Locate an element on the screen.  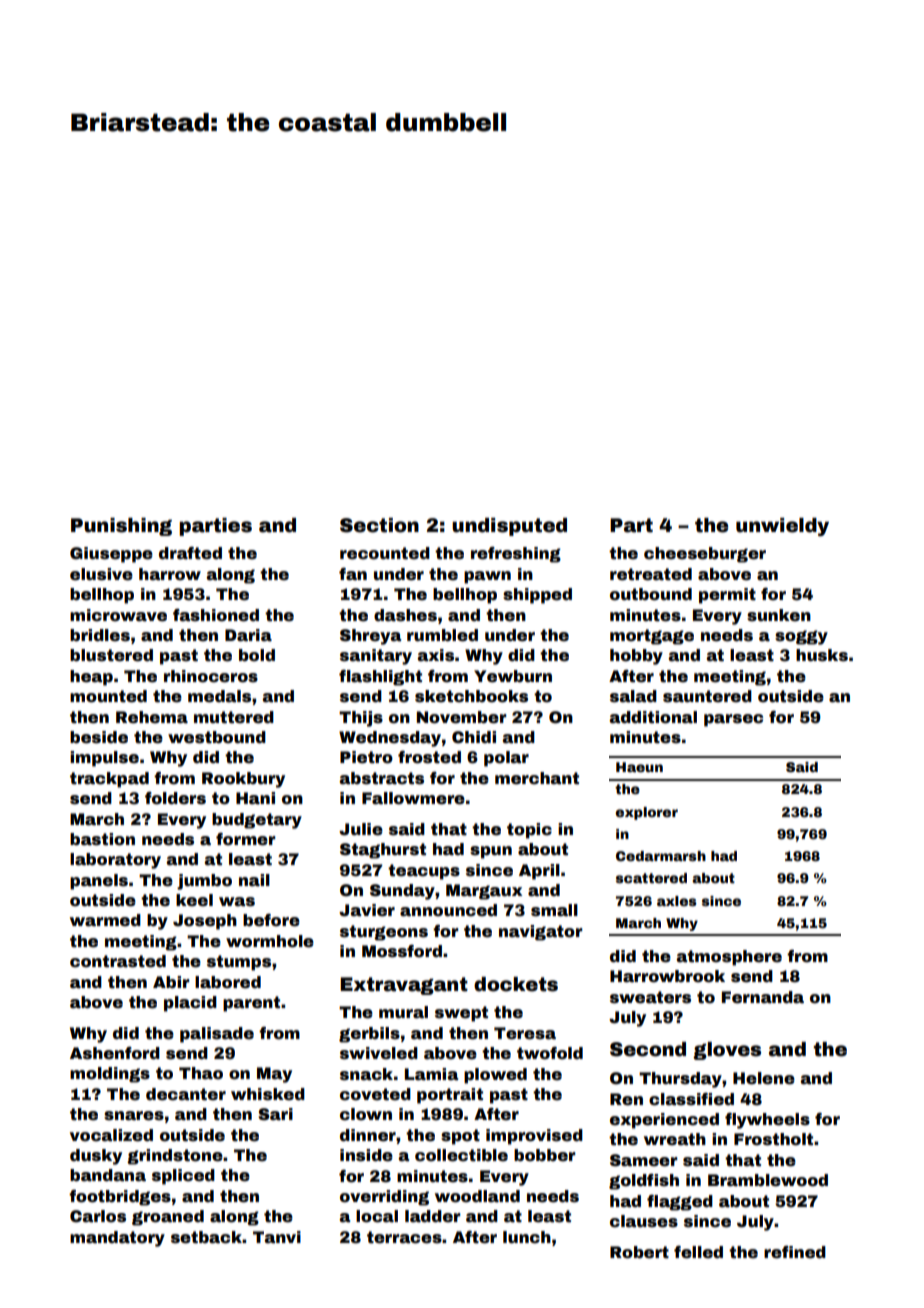
Tanvi is located at coordinates (277, 1237).
